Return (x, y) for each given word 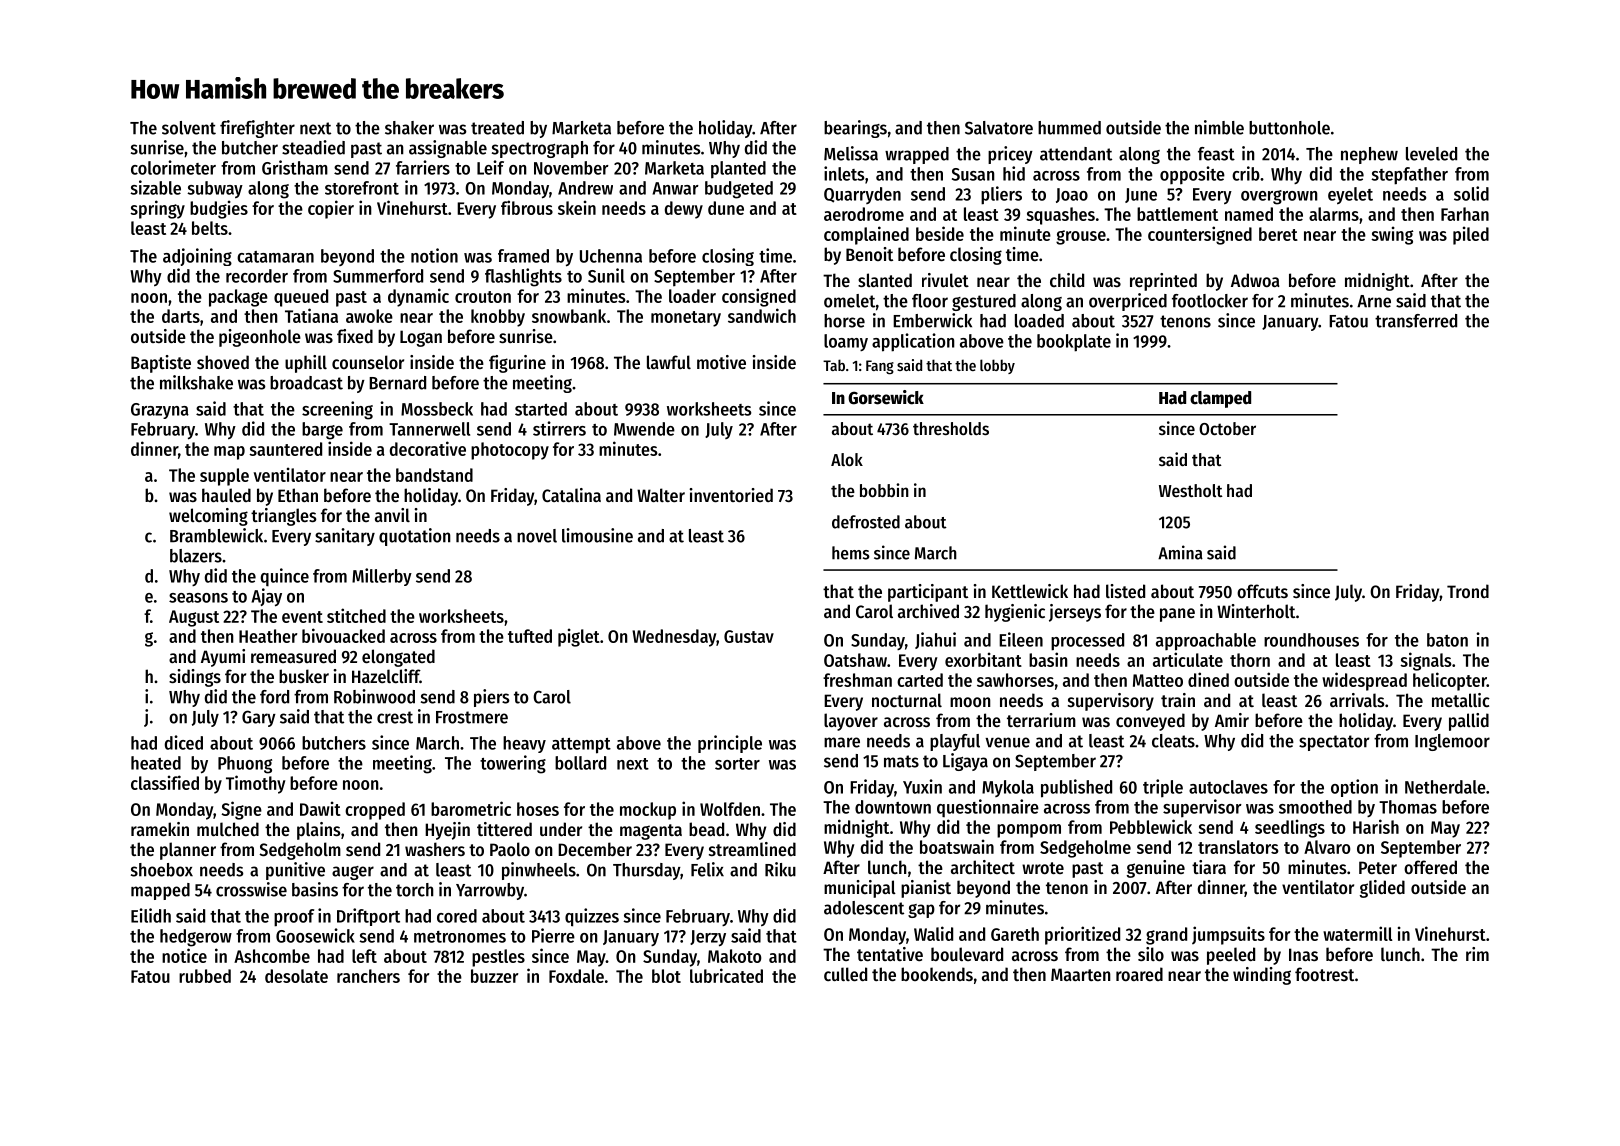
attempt (581, 746)
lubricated (726, 975)
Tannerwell (429, 429)
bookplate (1074, 343)
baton (1447, 640)
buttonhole (1289, 128)
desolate (296, 976)
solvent (189, 128)
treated (497, 128)
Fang (880, 367)
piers (492, 698)
